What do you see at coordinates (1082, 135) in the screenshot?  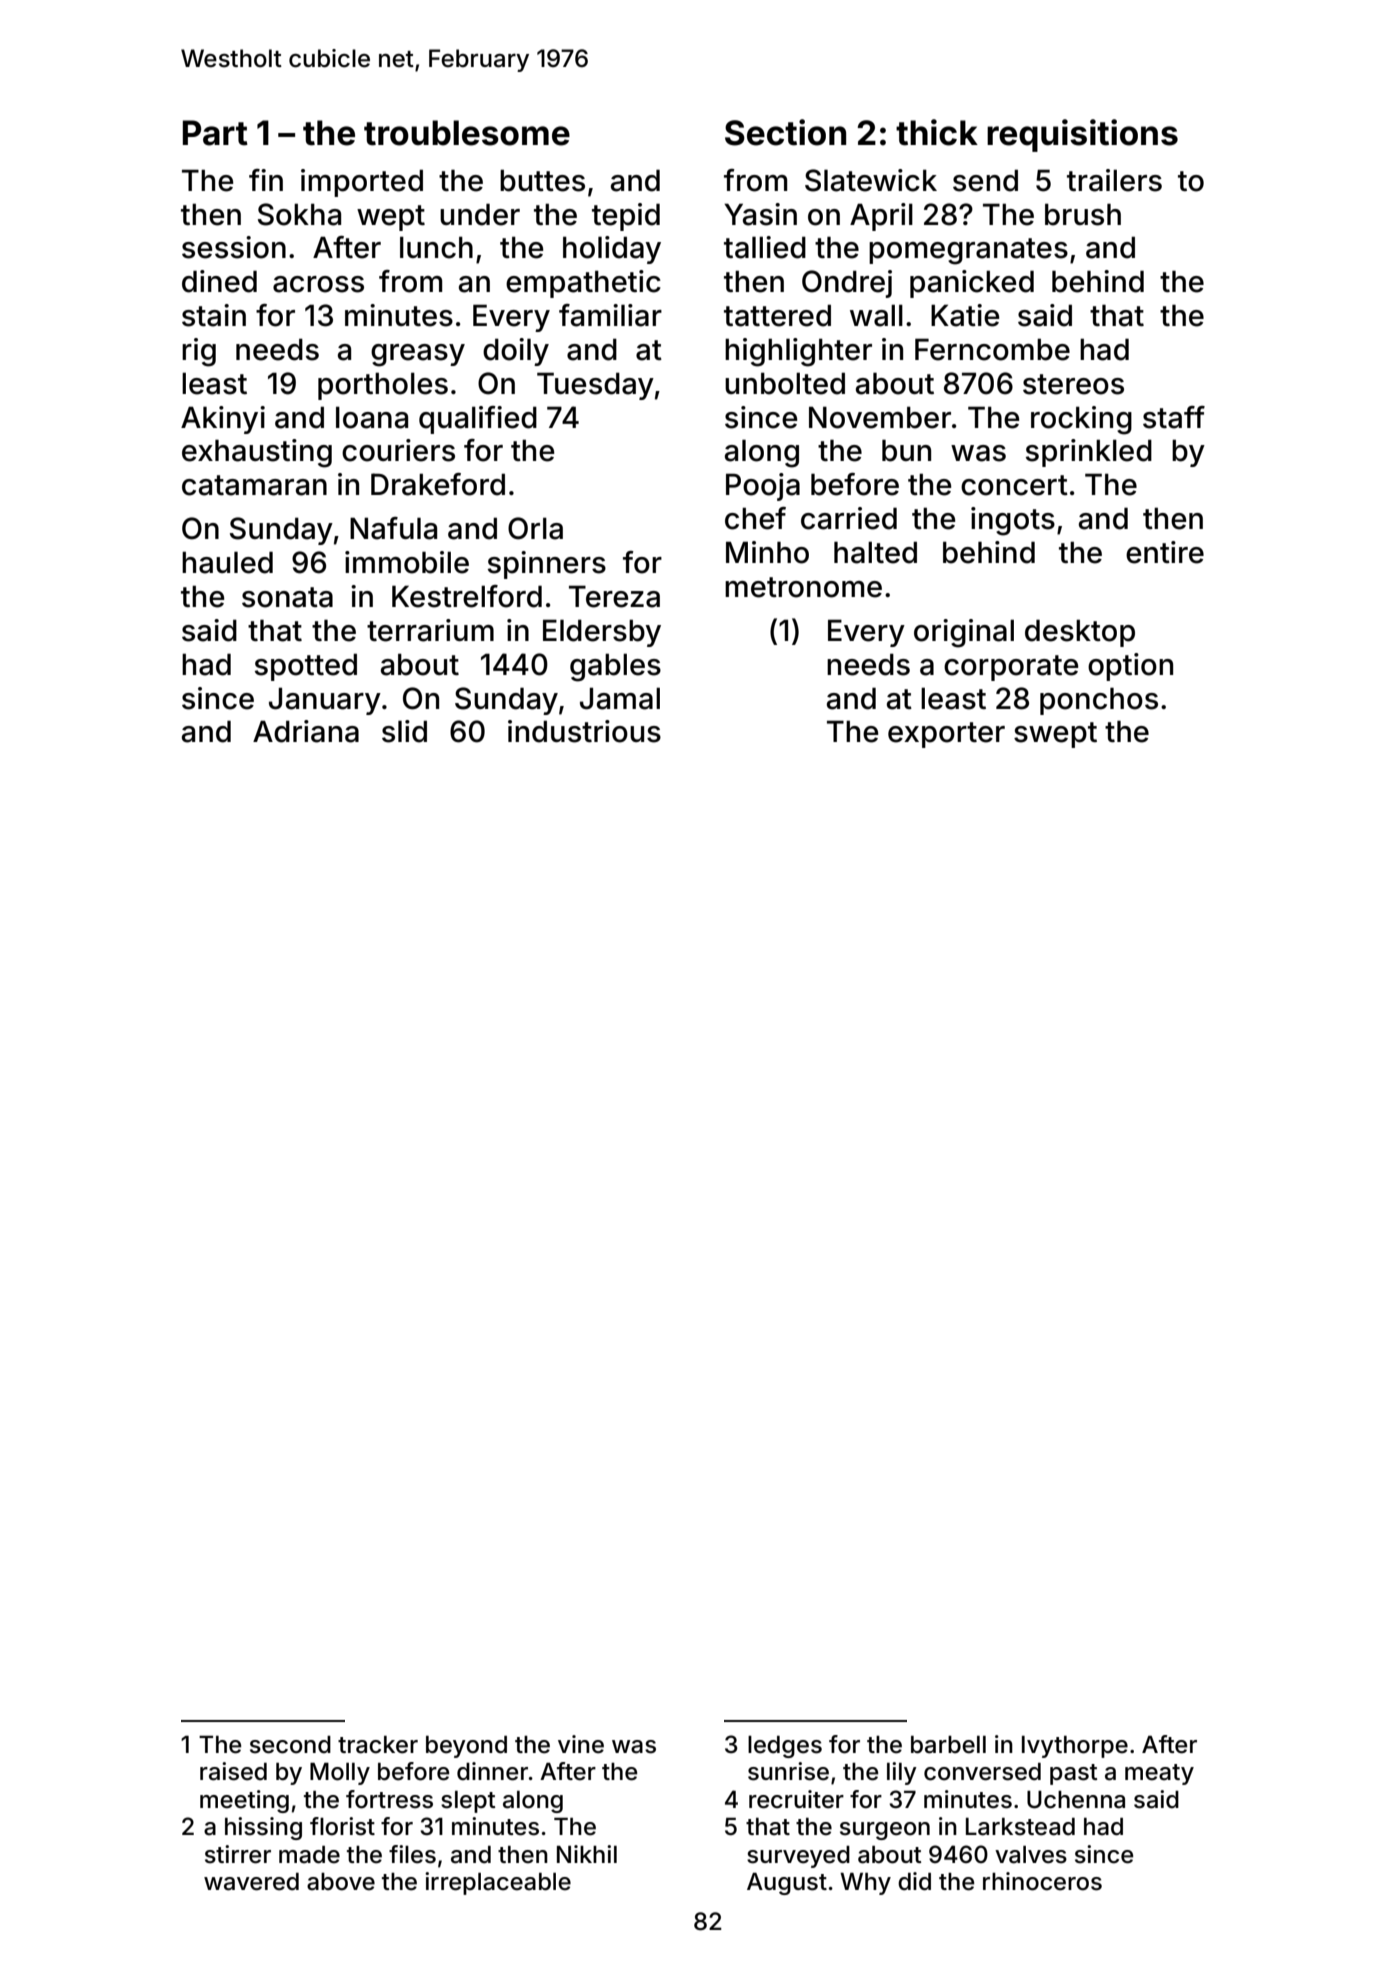 I see `requisitions` at bounding box center [1082, 135].
